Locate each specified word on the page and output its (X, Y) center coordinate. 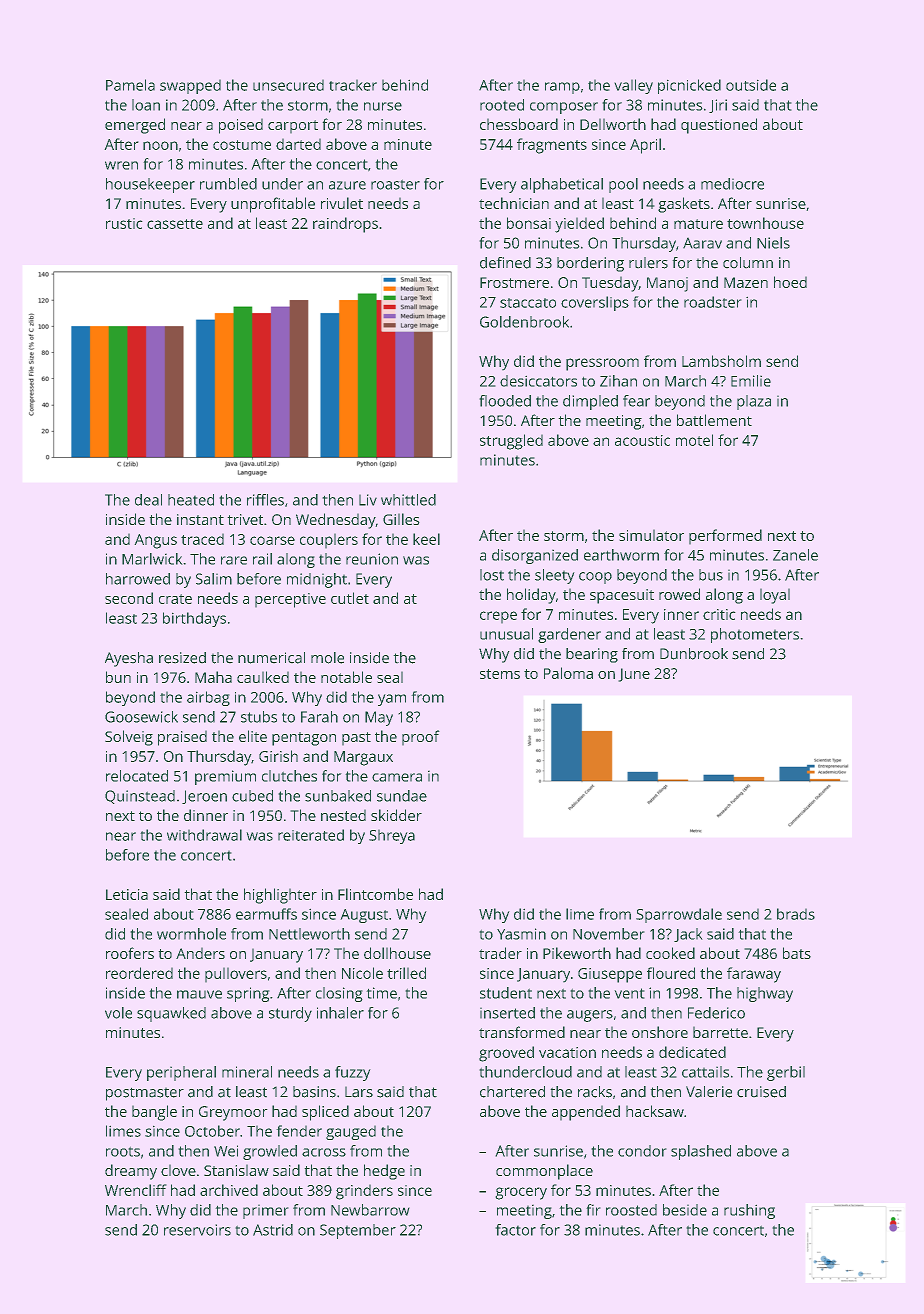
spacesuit (622, 596)
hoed (790, 282)
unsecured (288, 85)
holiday (531, 596)
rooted (502, 105)
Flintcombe (375, 894)
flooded (505, 401)
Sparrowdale (679, 915)
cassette (175, 224)
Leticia (127, 894)
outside (751, 85)
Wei (226, 1151)
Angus (156, 541)
